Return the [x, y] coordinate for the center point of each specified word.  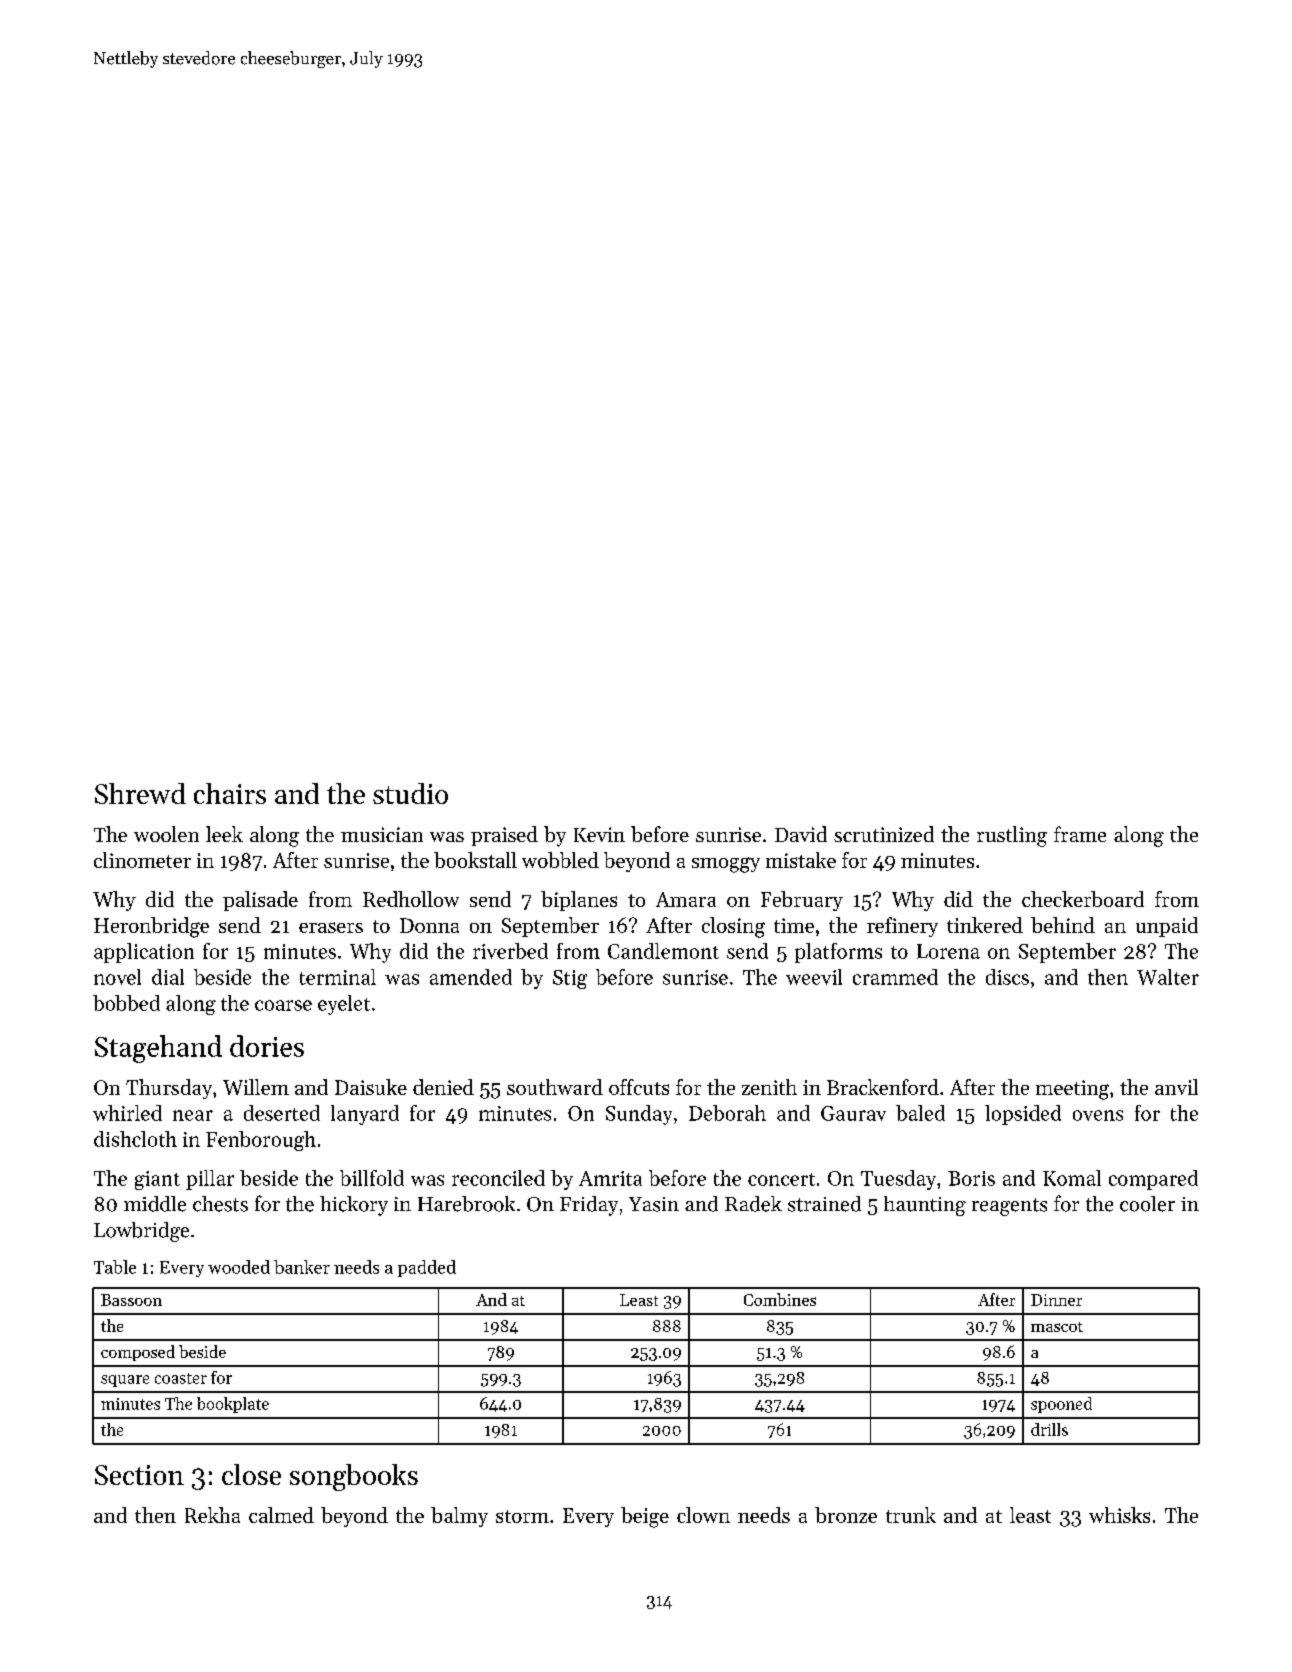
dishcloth [135, 1139]
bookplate [233, 1405]
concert [781, 1179]
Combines [780, 1299]
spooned [1061, 1405]
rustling [1012, 836]
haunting [925, 1206]
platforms [838, 953]
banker [302, 1267]
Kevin [599, 834]
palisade [260, 901]
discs [1007, 977]
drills [1049, 1429]
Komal [1072, 1178]
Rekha [212, 1515]
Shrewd [140, 793]
